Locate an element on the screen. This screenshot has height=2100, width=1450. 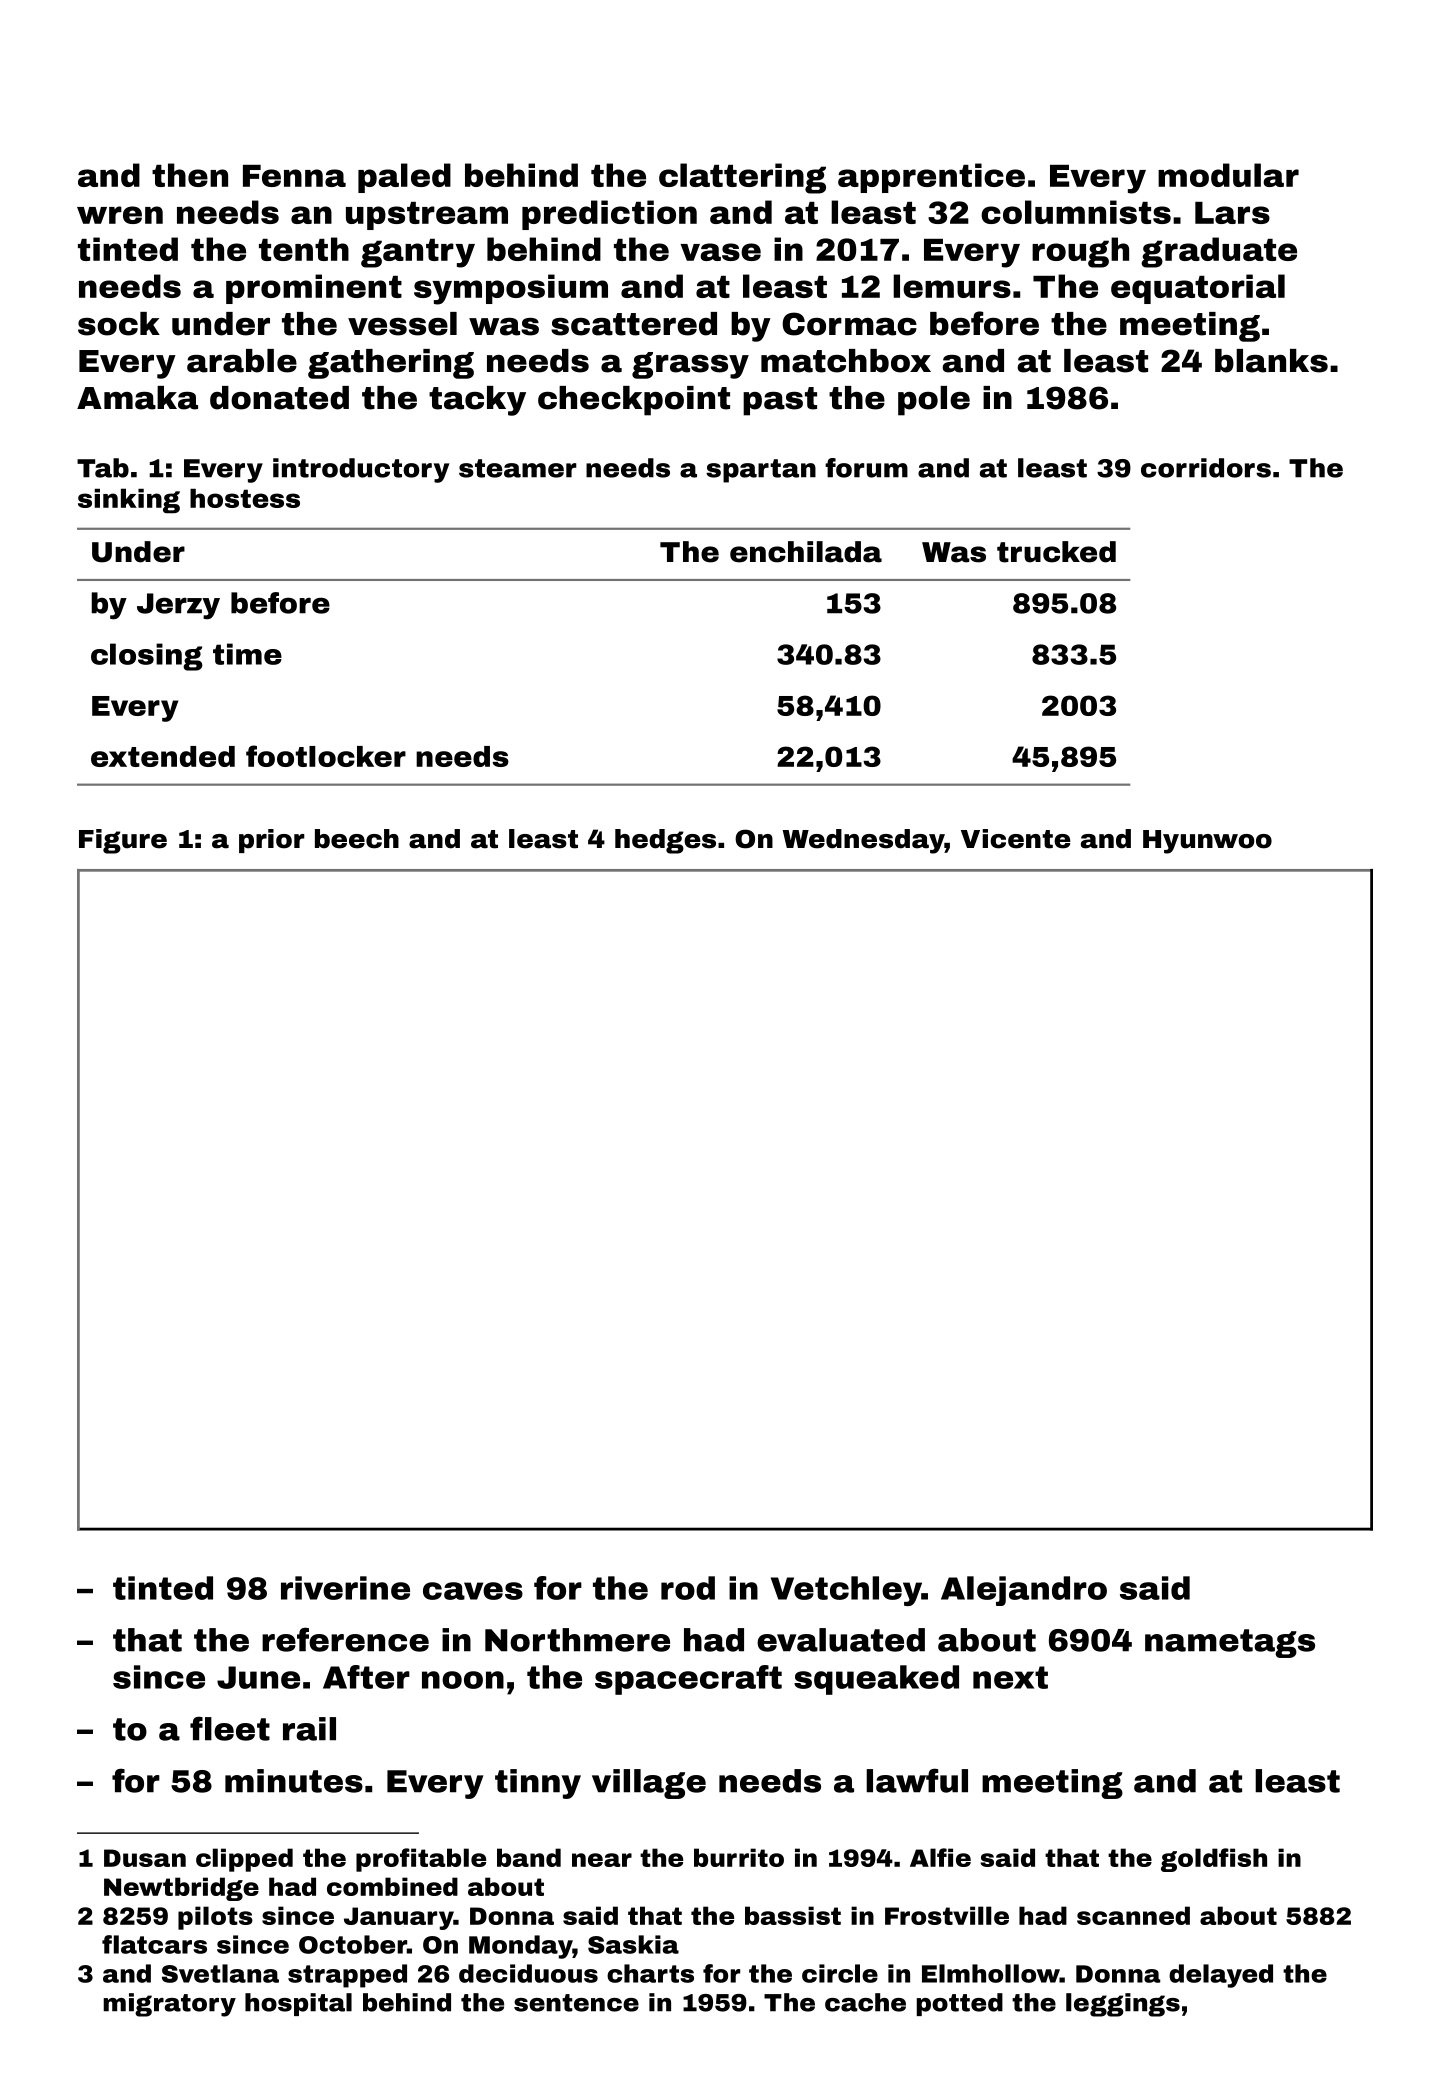
nametags is located at coordinates (1230, 1643).
